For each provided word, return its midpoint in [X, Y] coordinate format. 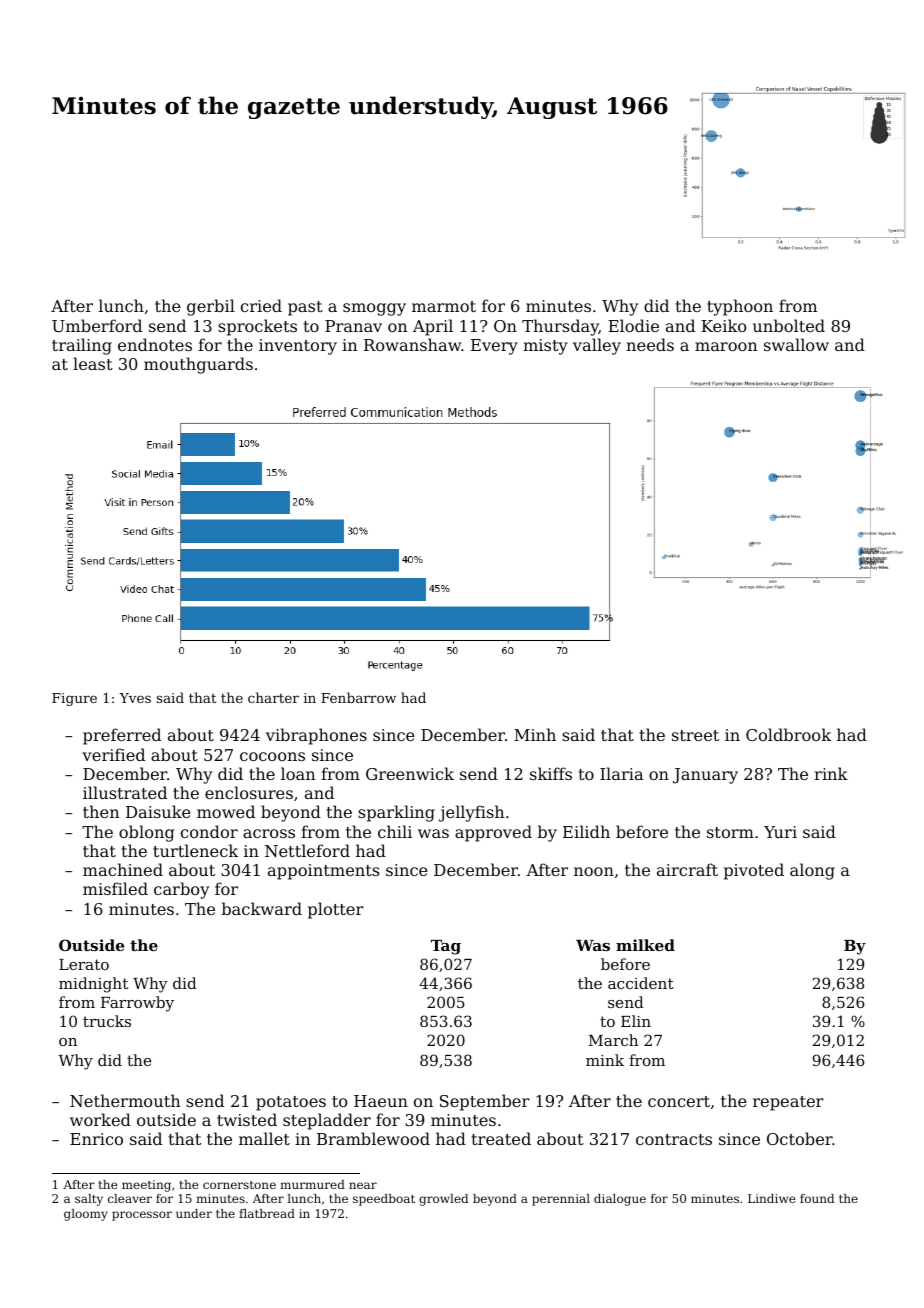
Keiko [723, 325]
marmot [444, 306]
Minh [535, 734]
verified [113, 754]
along [812, 871]
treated [501, 1138]
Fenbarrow [358, 697]
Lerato [84, 964]
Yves [135, 698]
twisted [247, 1119]
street [695, 735]
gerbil [211, 307]
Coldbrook [788, 734]
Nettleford [307, 850]
